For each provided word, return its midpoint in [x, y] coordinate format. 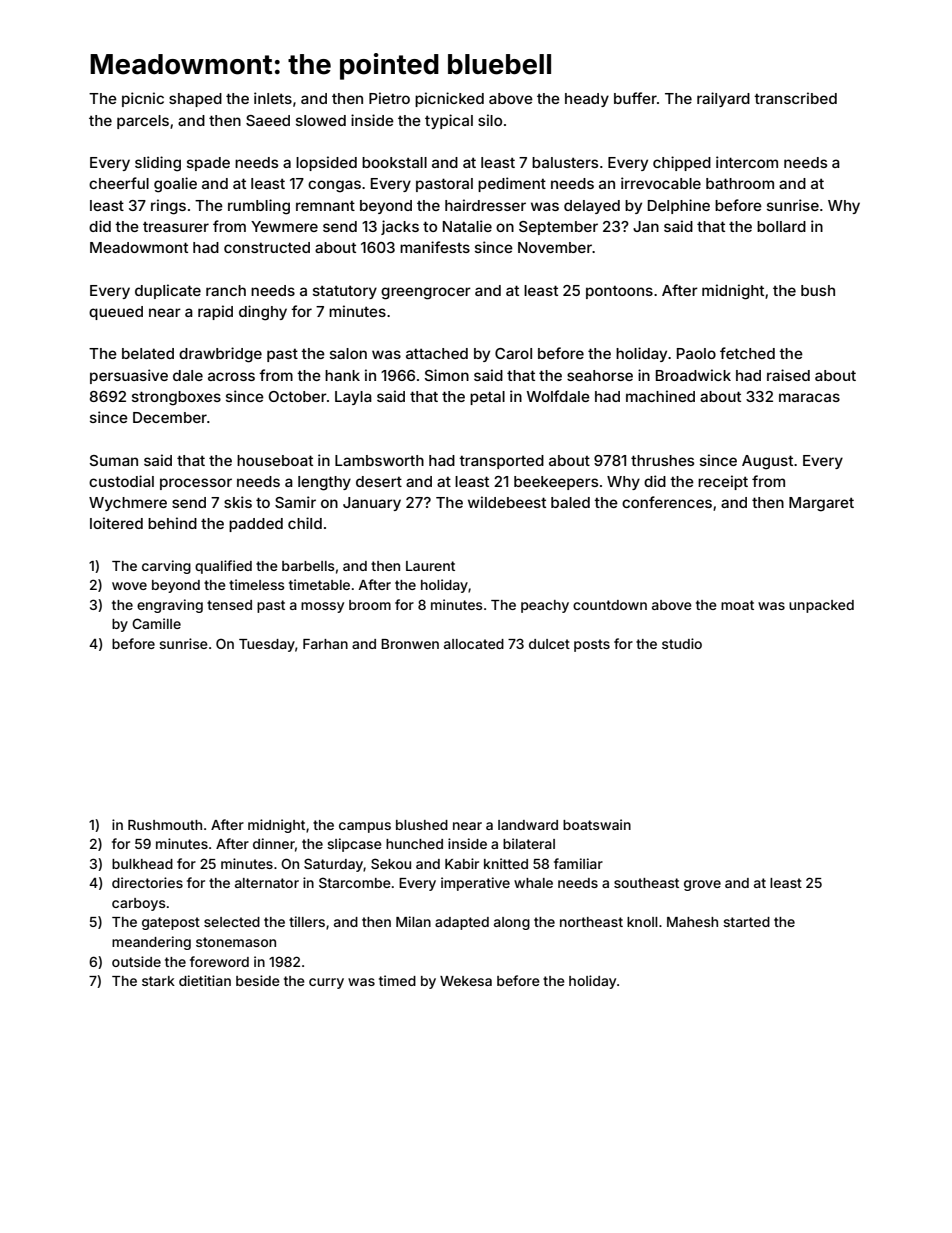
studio [682, 643]
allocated [474, 644]
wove [129, 586]
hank [342, 375]
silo [490, 120]
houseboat [275, 460]
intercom [747, 162]
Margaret [821, 504]
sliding [158, 164]
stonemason [236, 942]
